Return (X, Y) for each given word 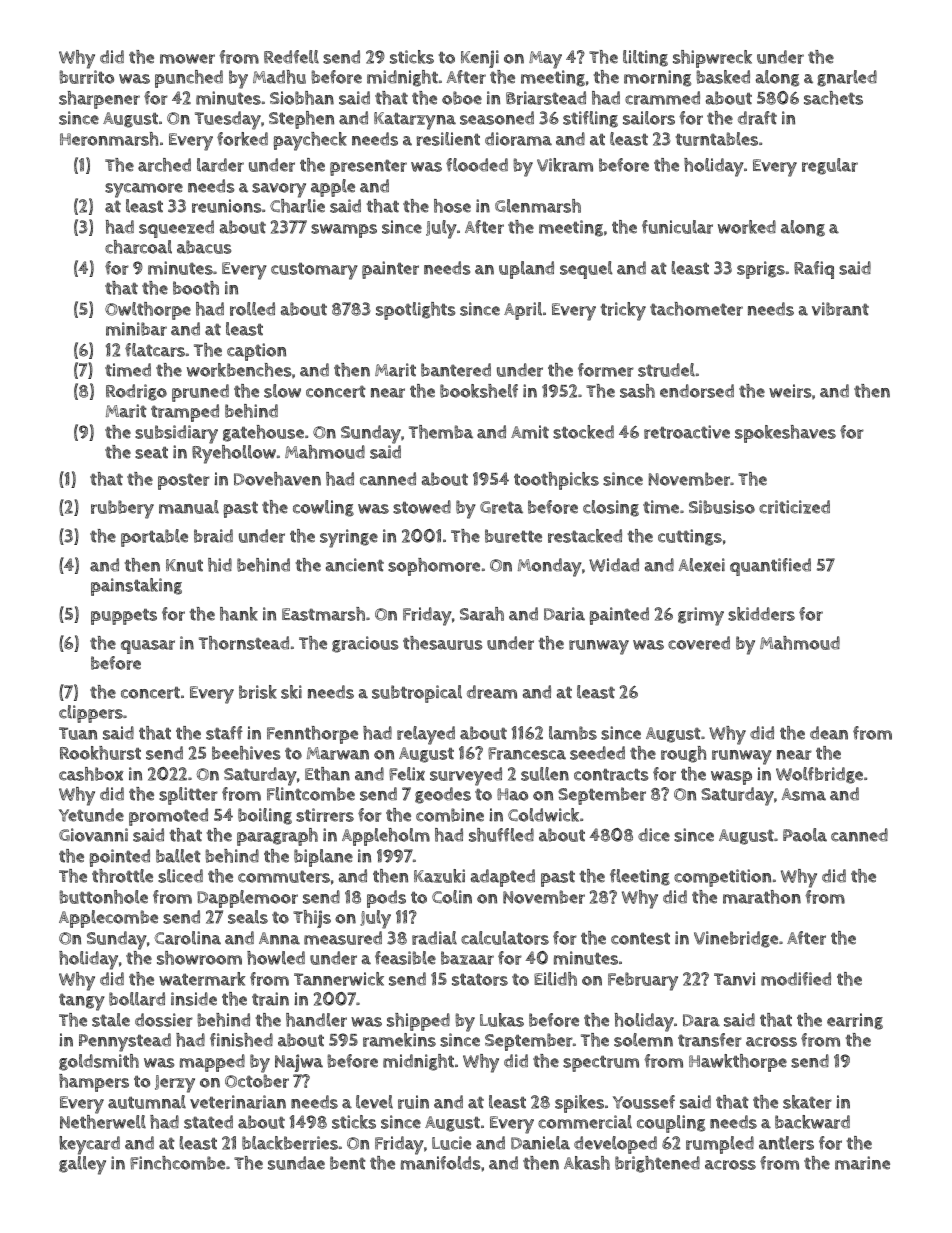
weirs (790, 391)
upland (526, 270)
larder (220, 165)
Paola (805, 835)
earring (855, 1021)
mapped (212, 1063)
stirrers (325, 815)
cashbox (91, 774)
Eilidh (555, 979)
